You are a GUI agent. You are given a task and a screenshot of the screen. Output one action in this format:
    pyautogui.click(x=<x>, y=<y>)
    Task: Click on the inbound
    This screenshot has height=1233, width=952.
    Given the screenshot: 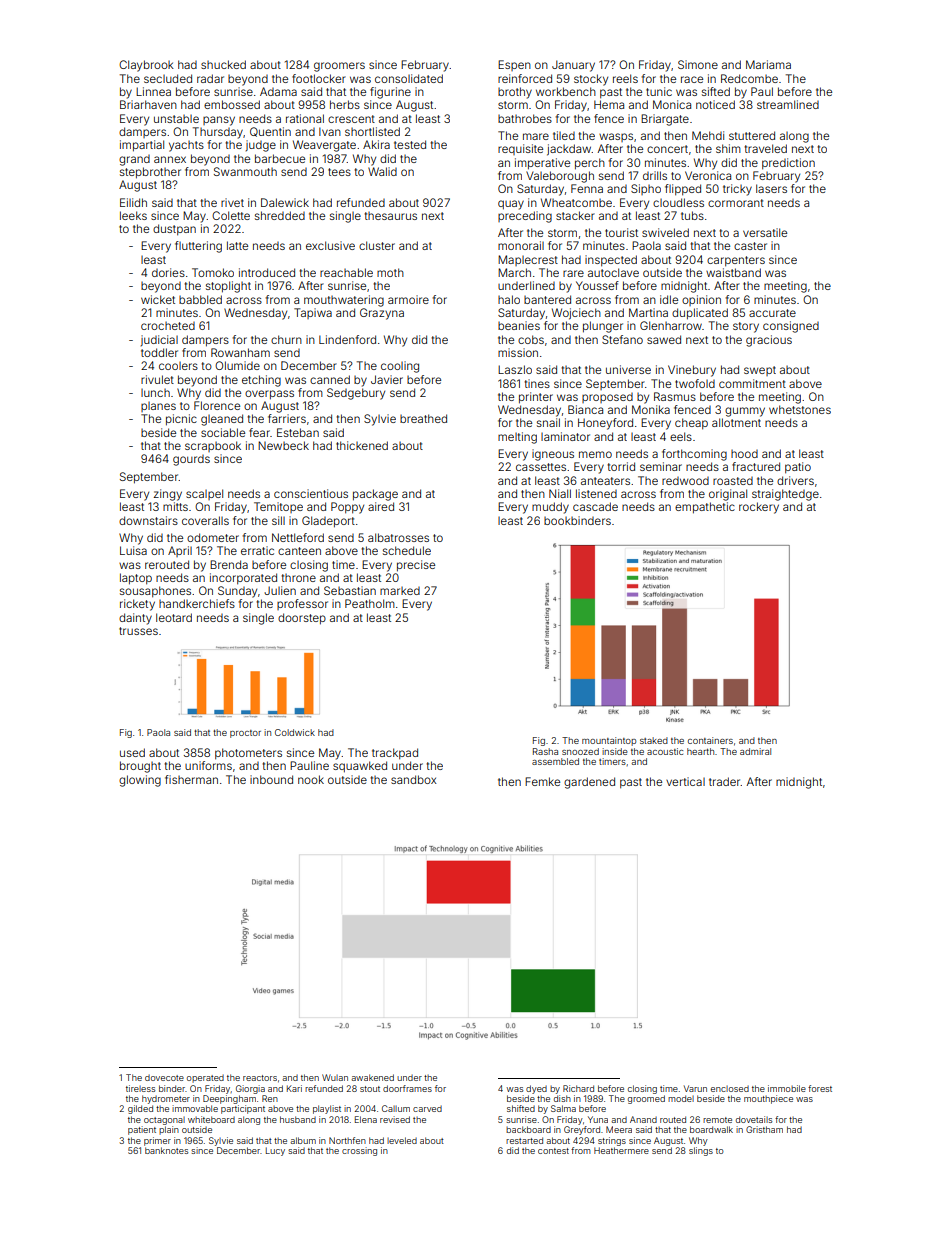 What is the action you would take?
    pyautogui.click(x=271, y=779)
